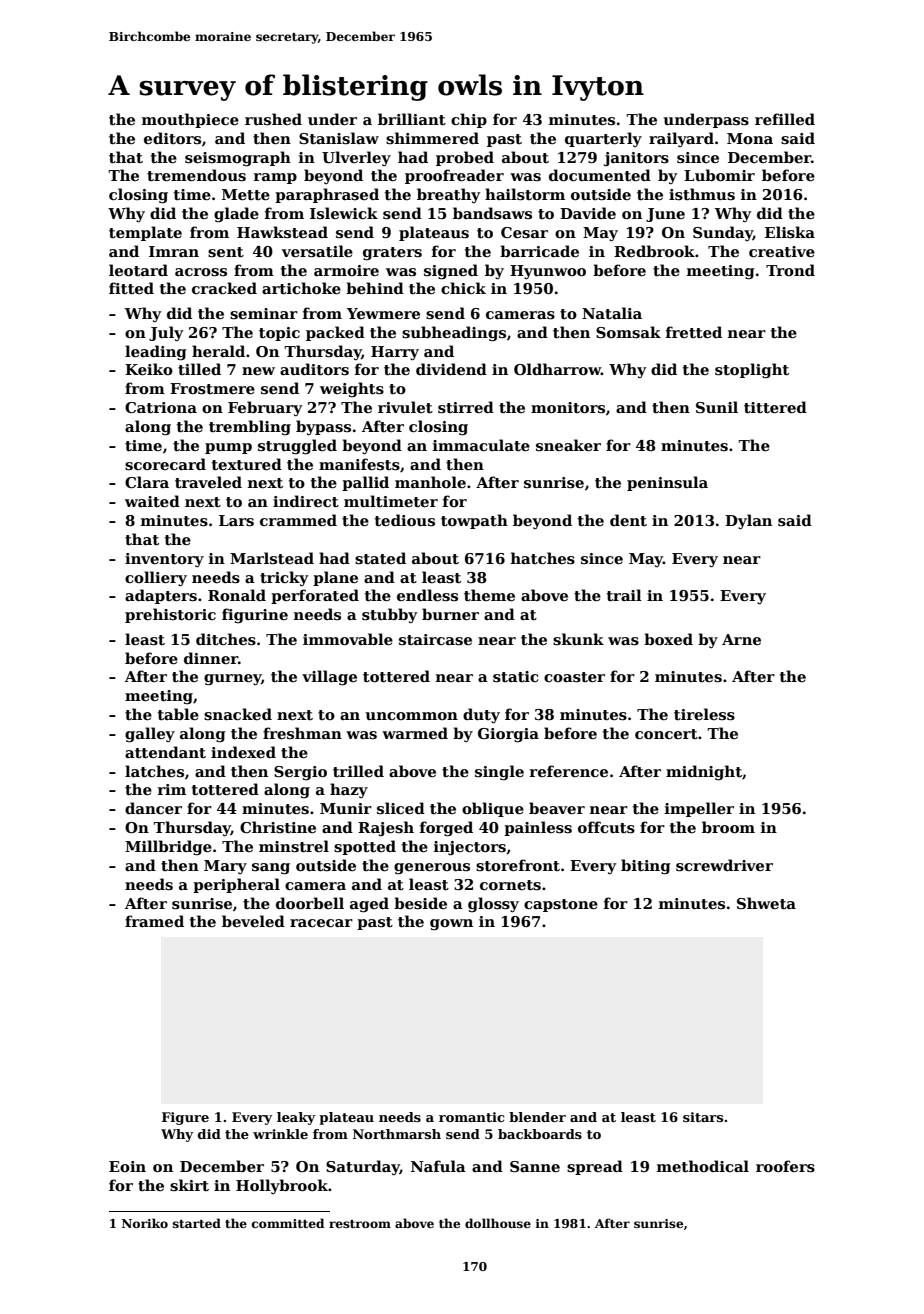  Describe the element at coordinates (543, 558) in the screenshot. I see `hatches` at that location.
